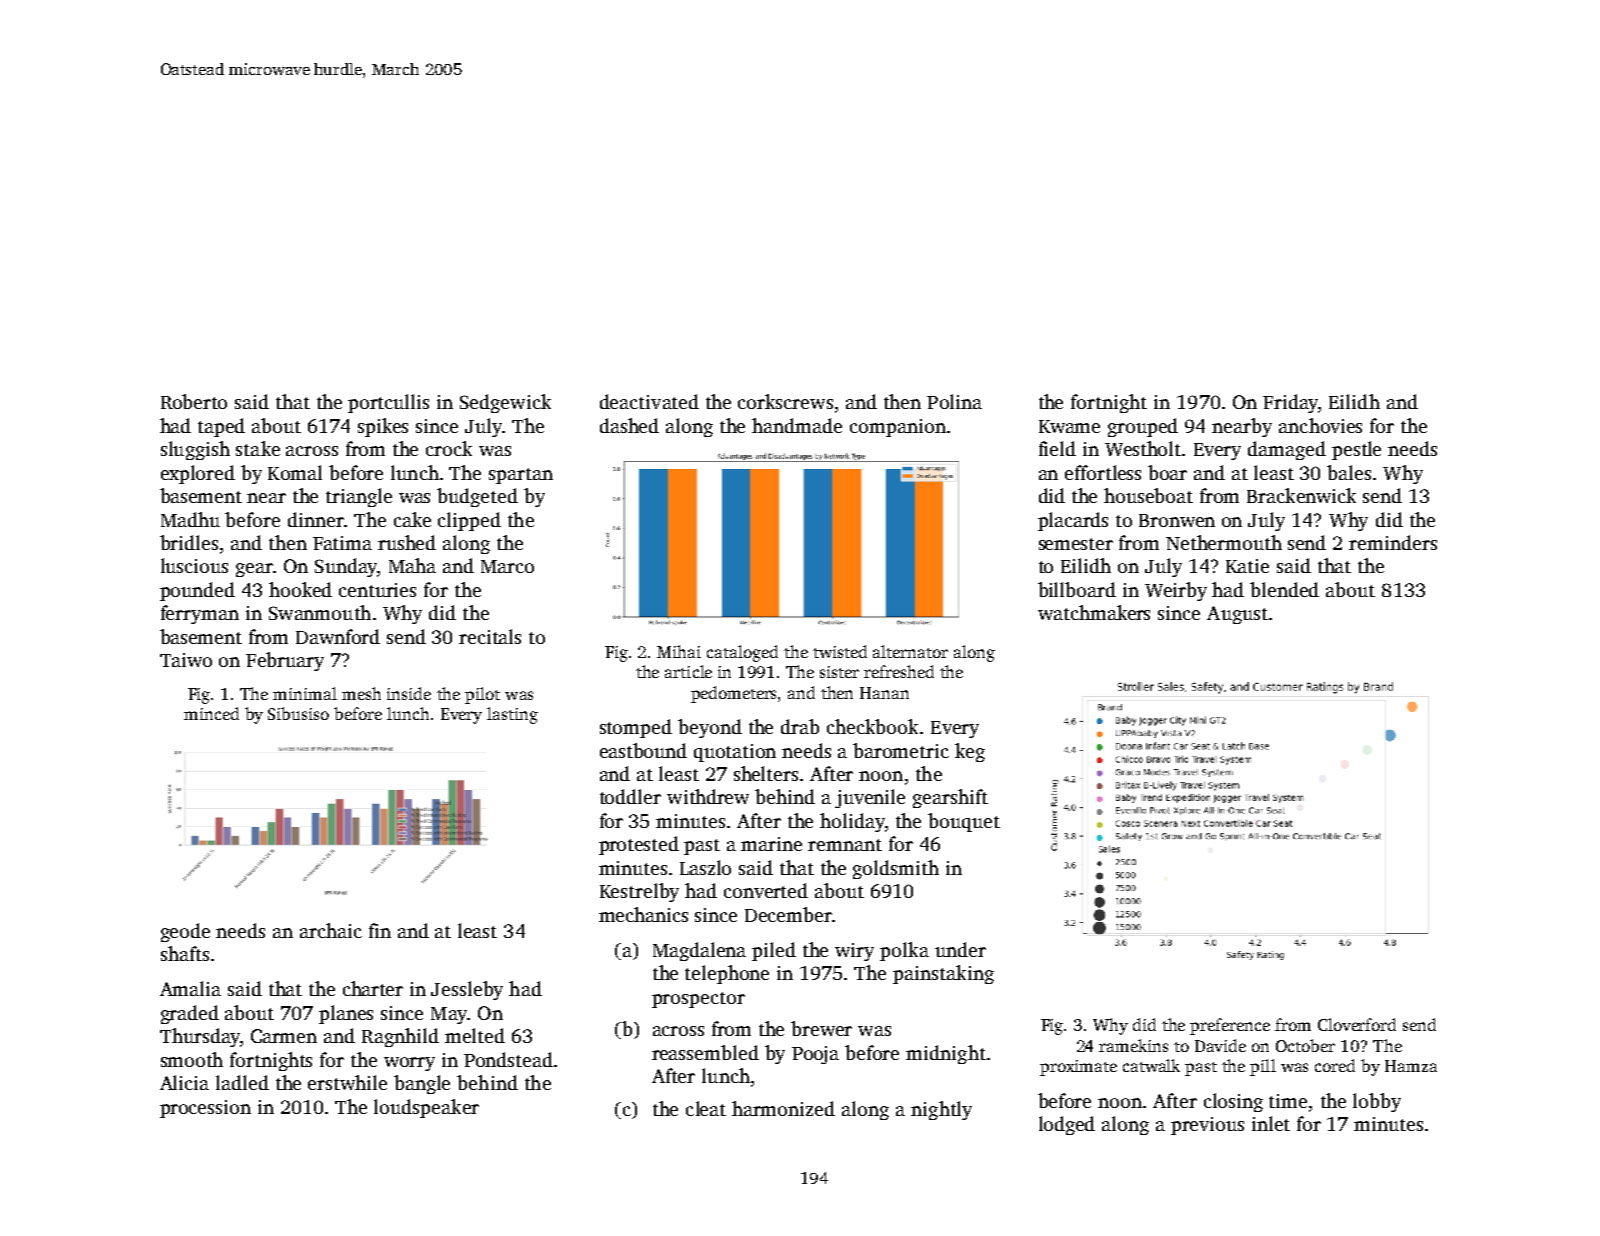 The image size is (1600, 1236). Describe the element at coordinates (1133, 1045) in the document. I see `ramekins` at that location.
